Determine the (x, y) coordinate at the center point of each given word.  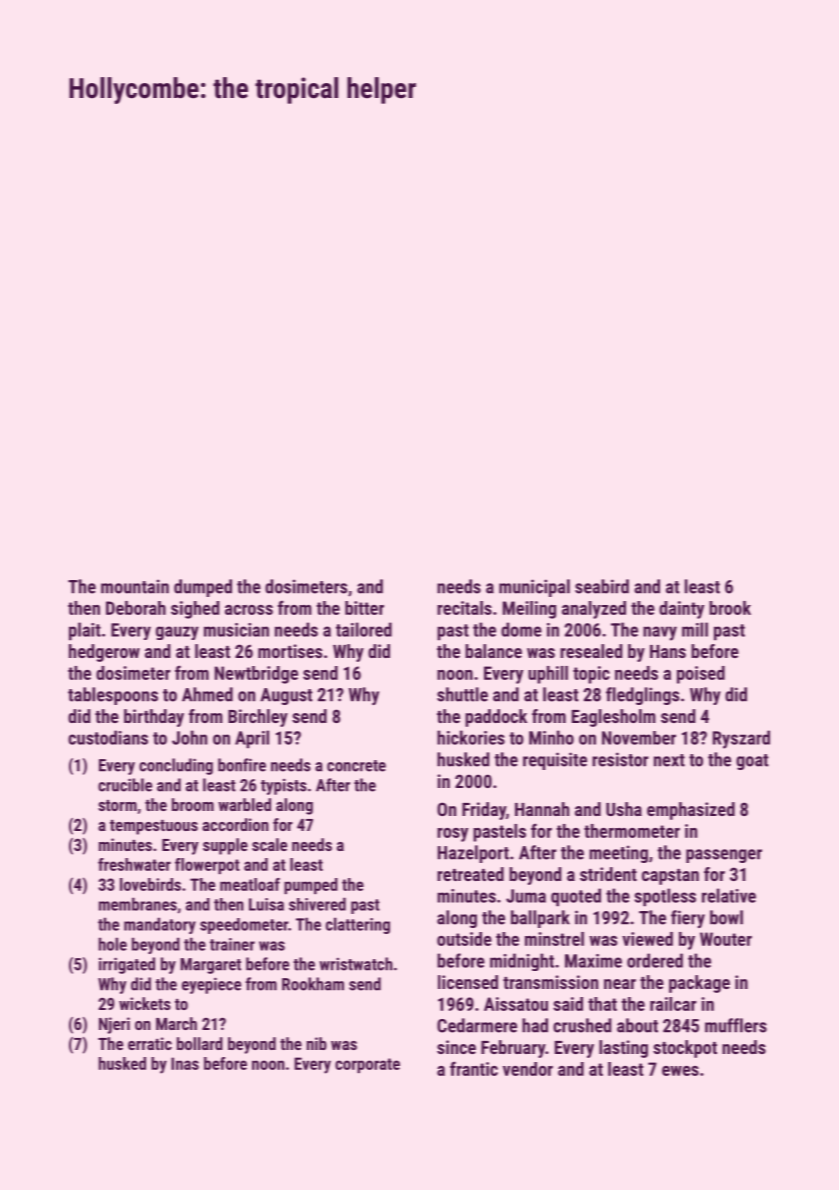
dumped (203, 588)
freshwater (134, 864)
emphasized (691, 811)
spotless (665, 897)
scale (269, 844)
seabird (602, 586)
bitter (364, 608)
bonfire (242, 765)
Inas (185, 1063)
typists (284, 787)
